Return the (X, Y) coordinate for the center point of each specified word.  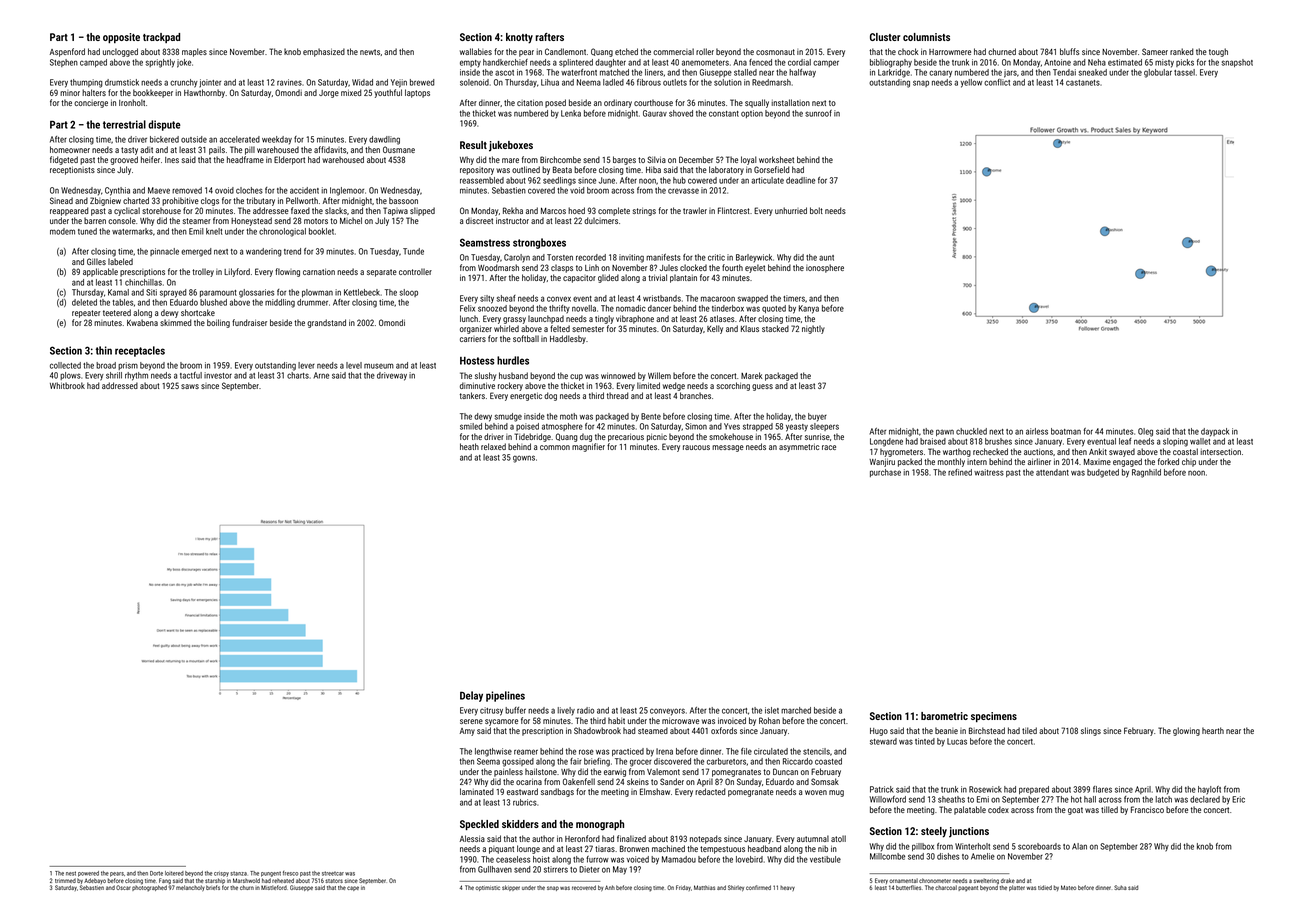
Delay (471, 696)
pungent (271, 874)
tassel (1184, 72)
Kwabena (142, 322)
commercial (673, 51)
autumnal (813, 838)
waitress (989, 472)
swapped (752, 299)
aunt (826, 258)
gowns (524, 459)
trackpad (161, 38)
